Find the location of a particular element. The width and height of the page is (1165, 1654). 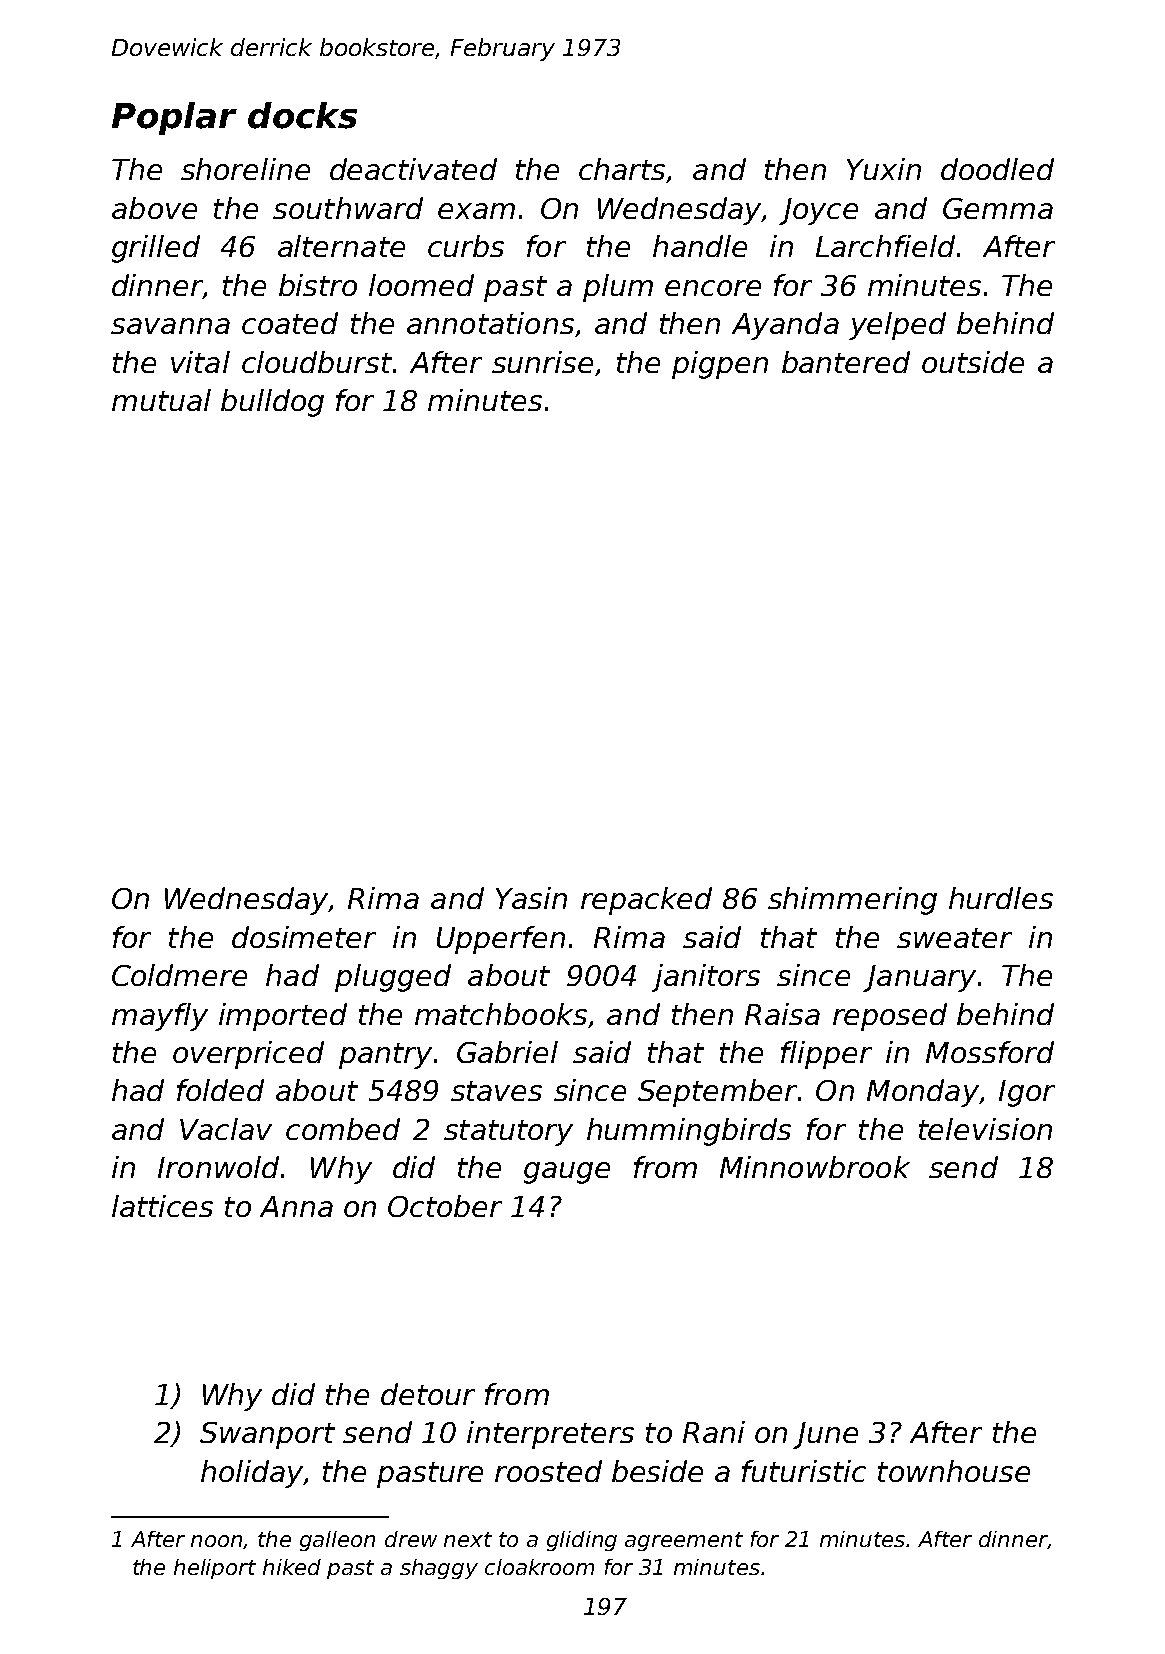

handle is located at coordinates (700, 246).
